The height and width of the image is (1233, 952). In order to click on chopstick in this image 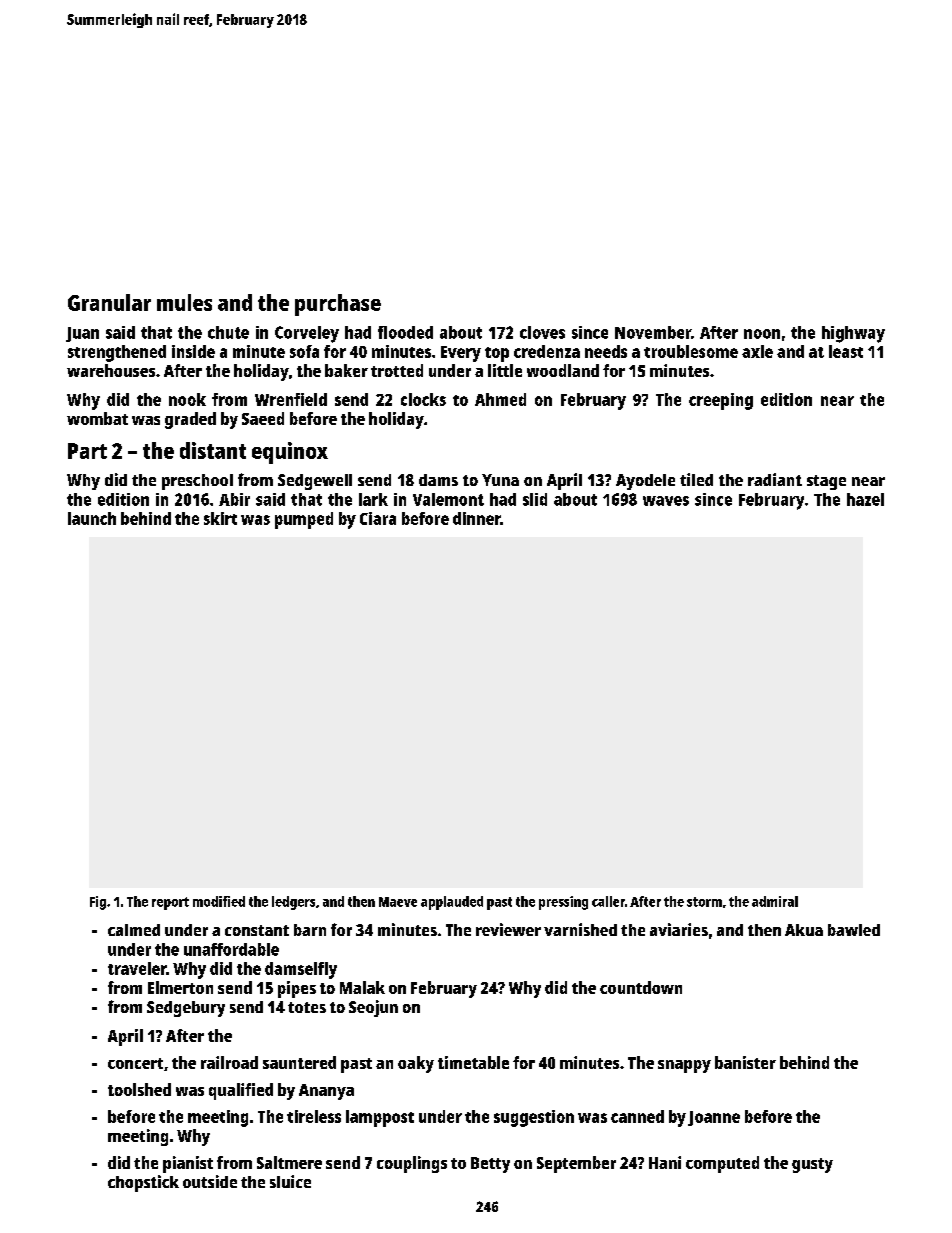, I will do `click(143, 1183)`.
